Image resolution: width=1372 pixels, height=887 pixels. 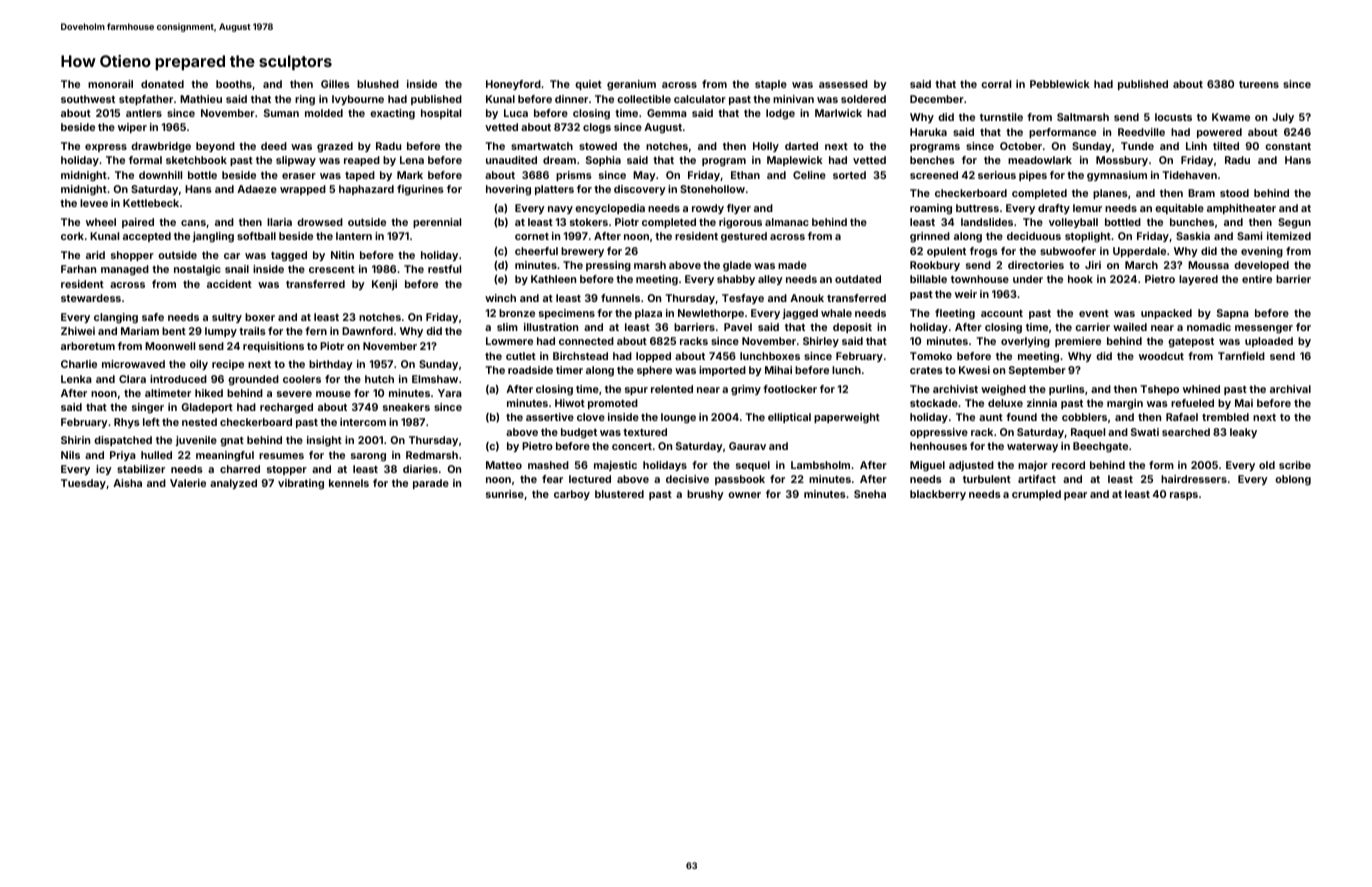 I want to click on quiet, so click(x=588, y=85).
